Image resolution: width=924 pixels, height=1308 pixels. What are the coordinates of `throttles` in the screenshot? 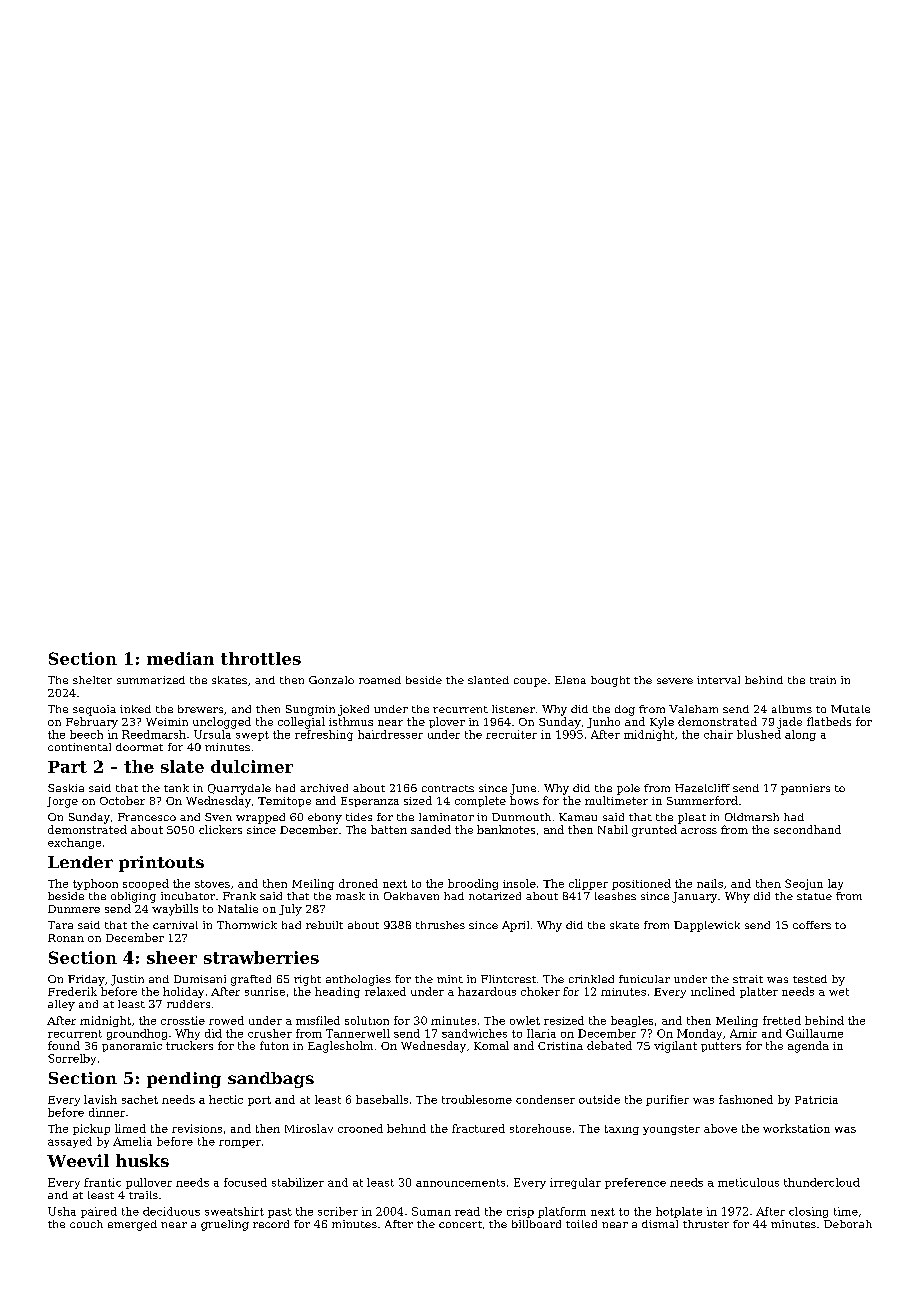 It's located at (261, 658).
